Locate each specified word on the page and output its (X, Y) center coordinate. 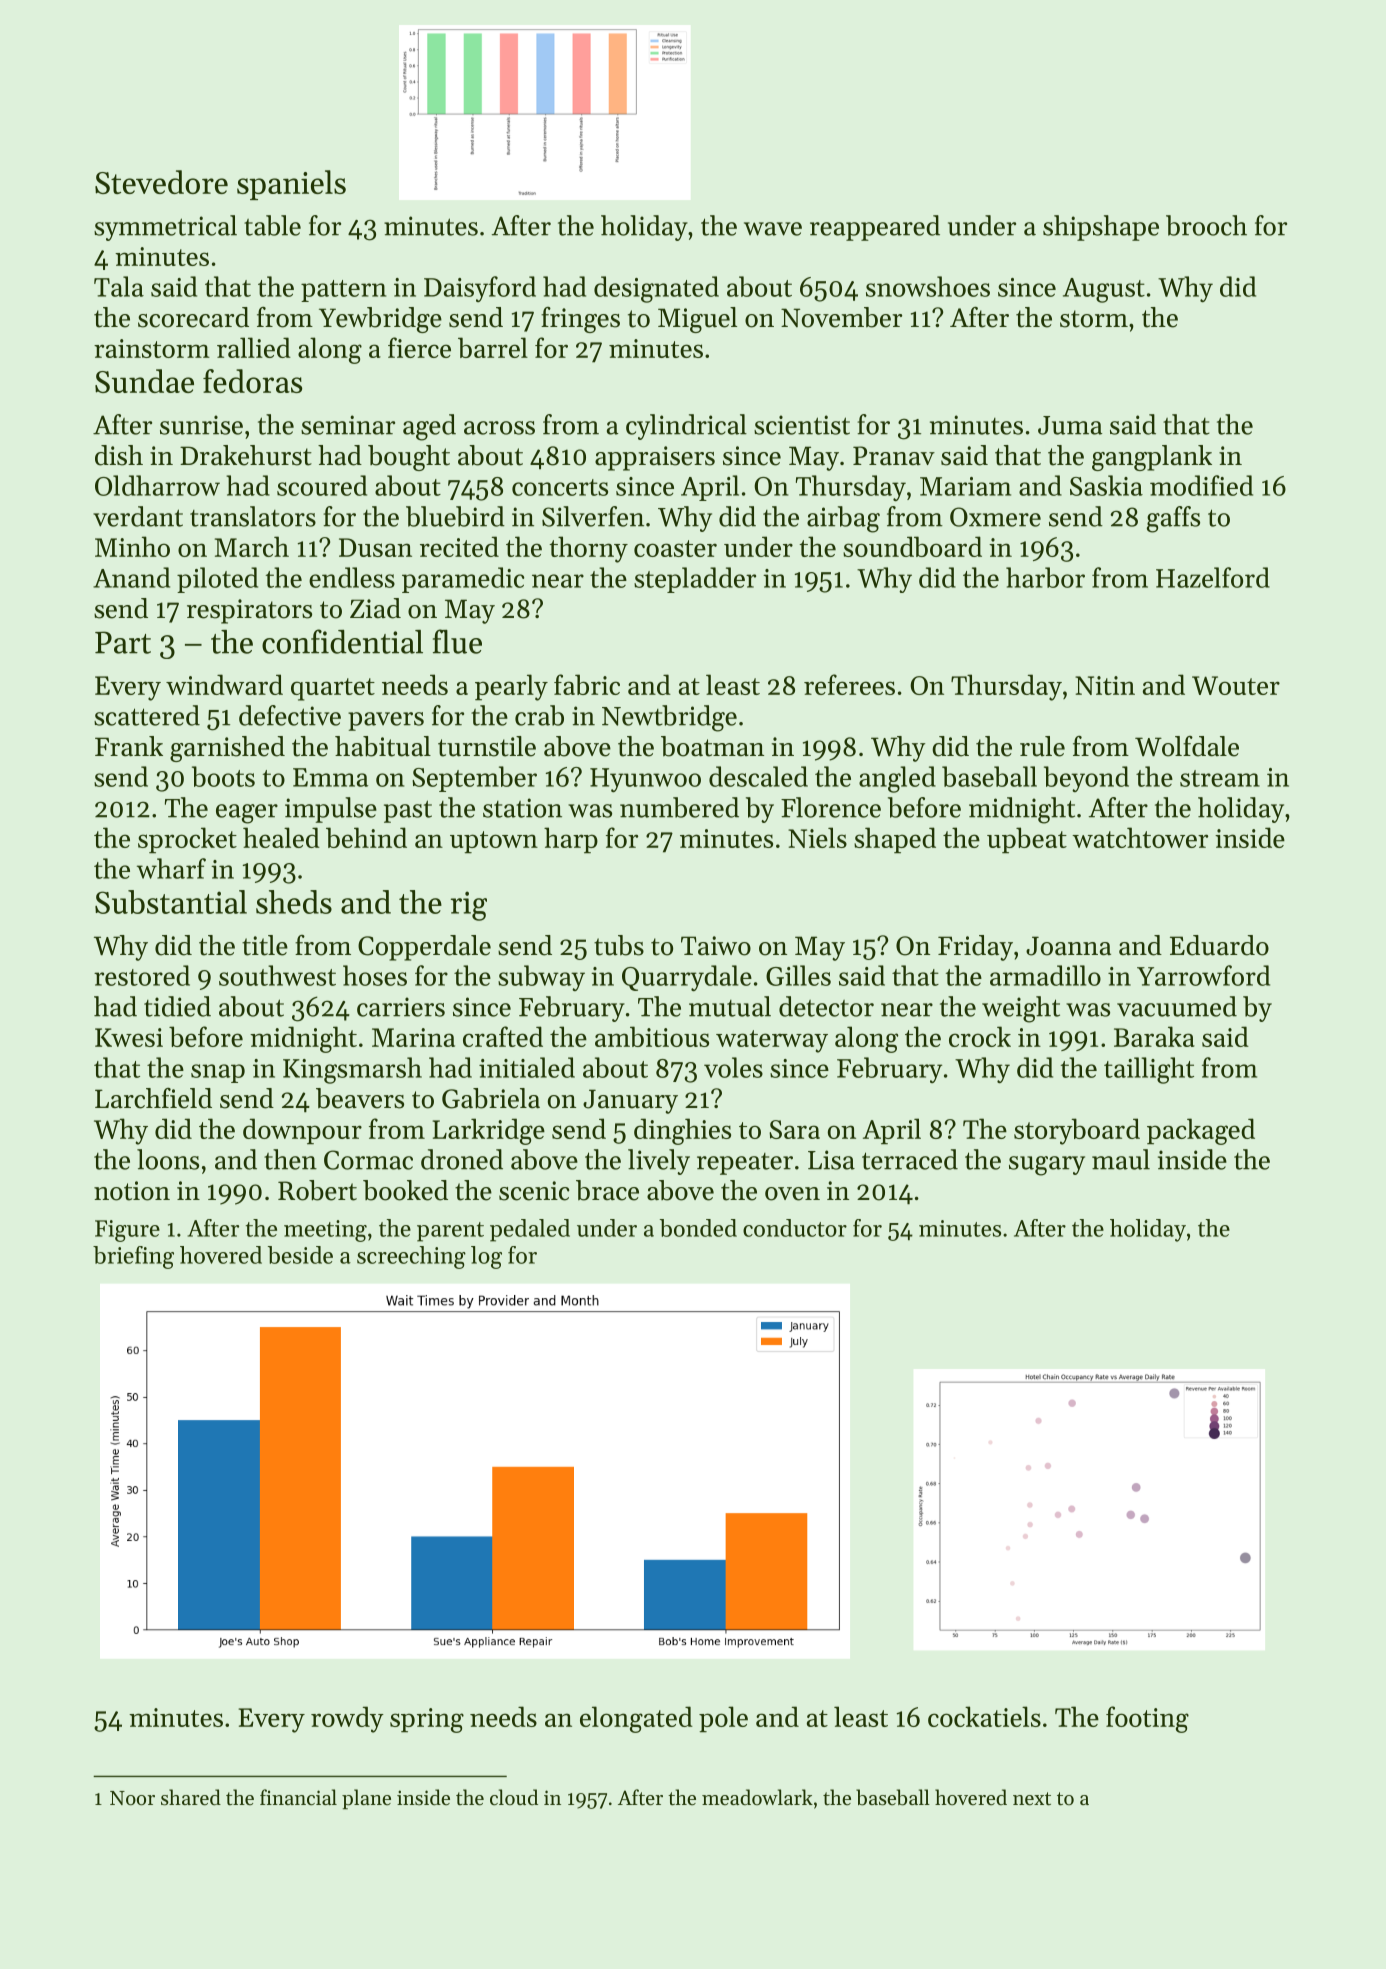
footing (1147, 1719)
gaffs (1173, 519)
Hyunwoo (645, 780)
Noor (132, 1798)
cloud (514, 1797)
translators (253, 516)
